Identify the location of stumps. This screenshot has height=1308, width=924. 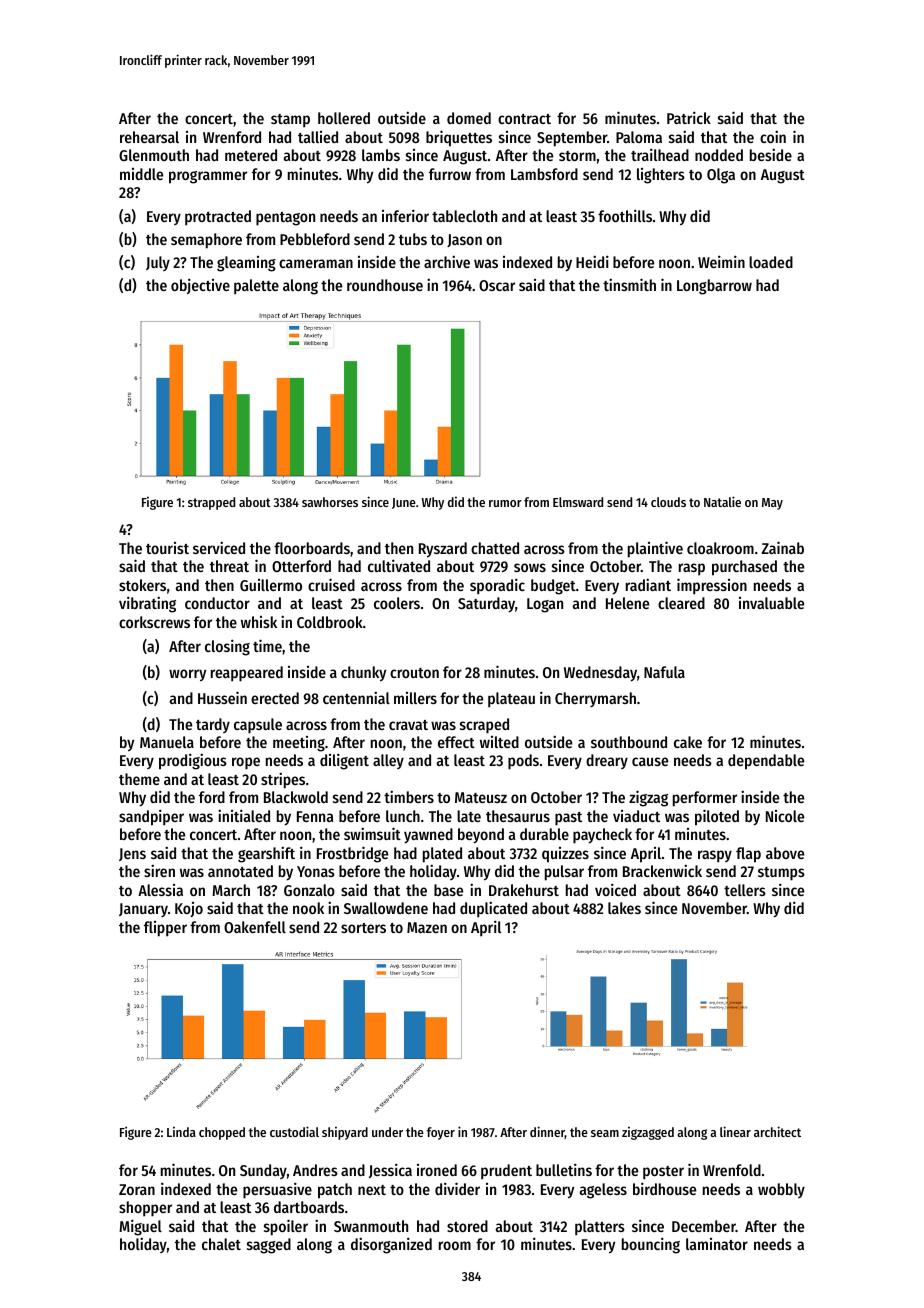
(781, 874).
